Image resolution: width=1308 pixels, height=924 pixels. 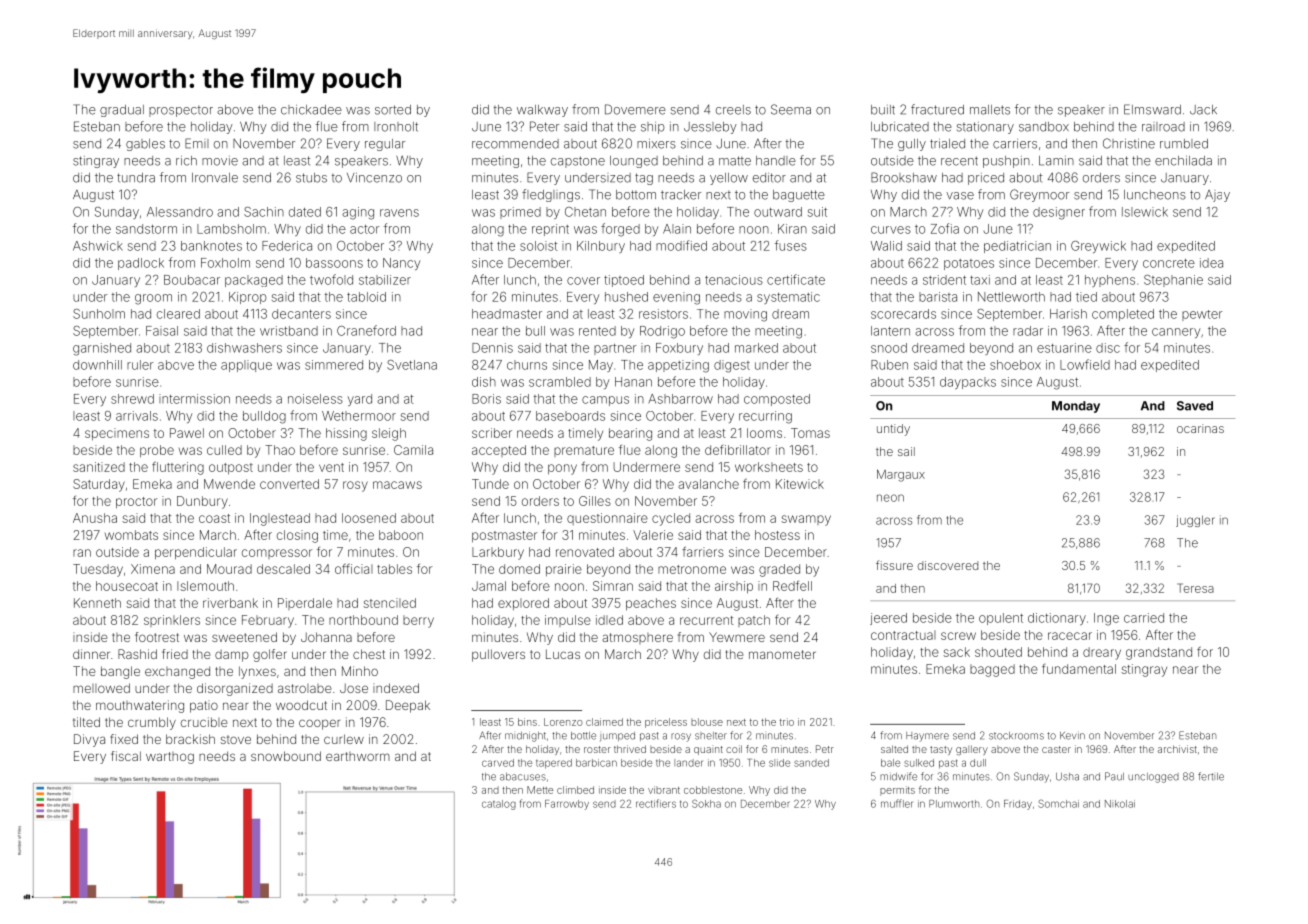 What do you see at coordinates (181, 111) in the image?
I see `prospector` at bounding box center [181, 111].
